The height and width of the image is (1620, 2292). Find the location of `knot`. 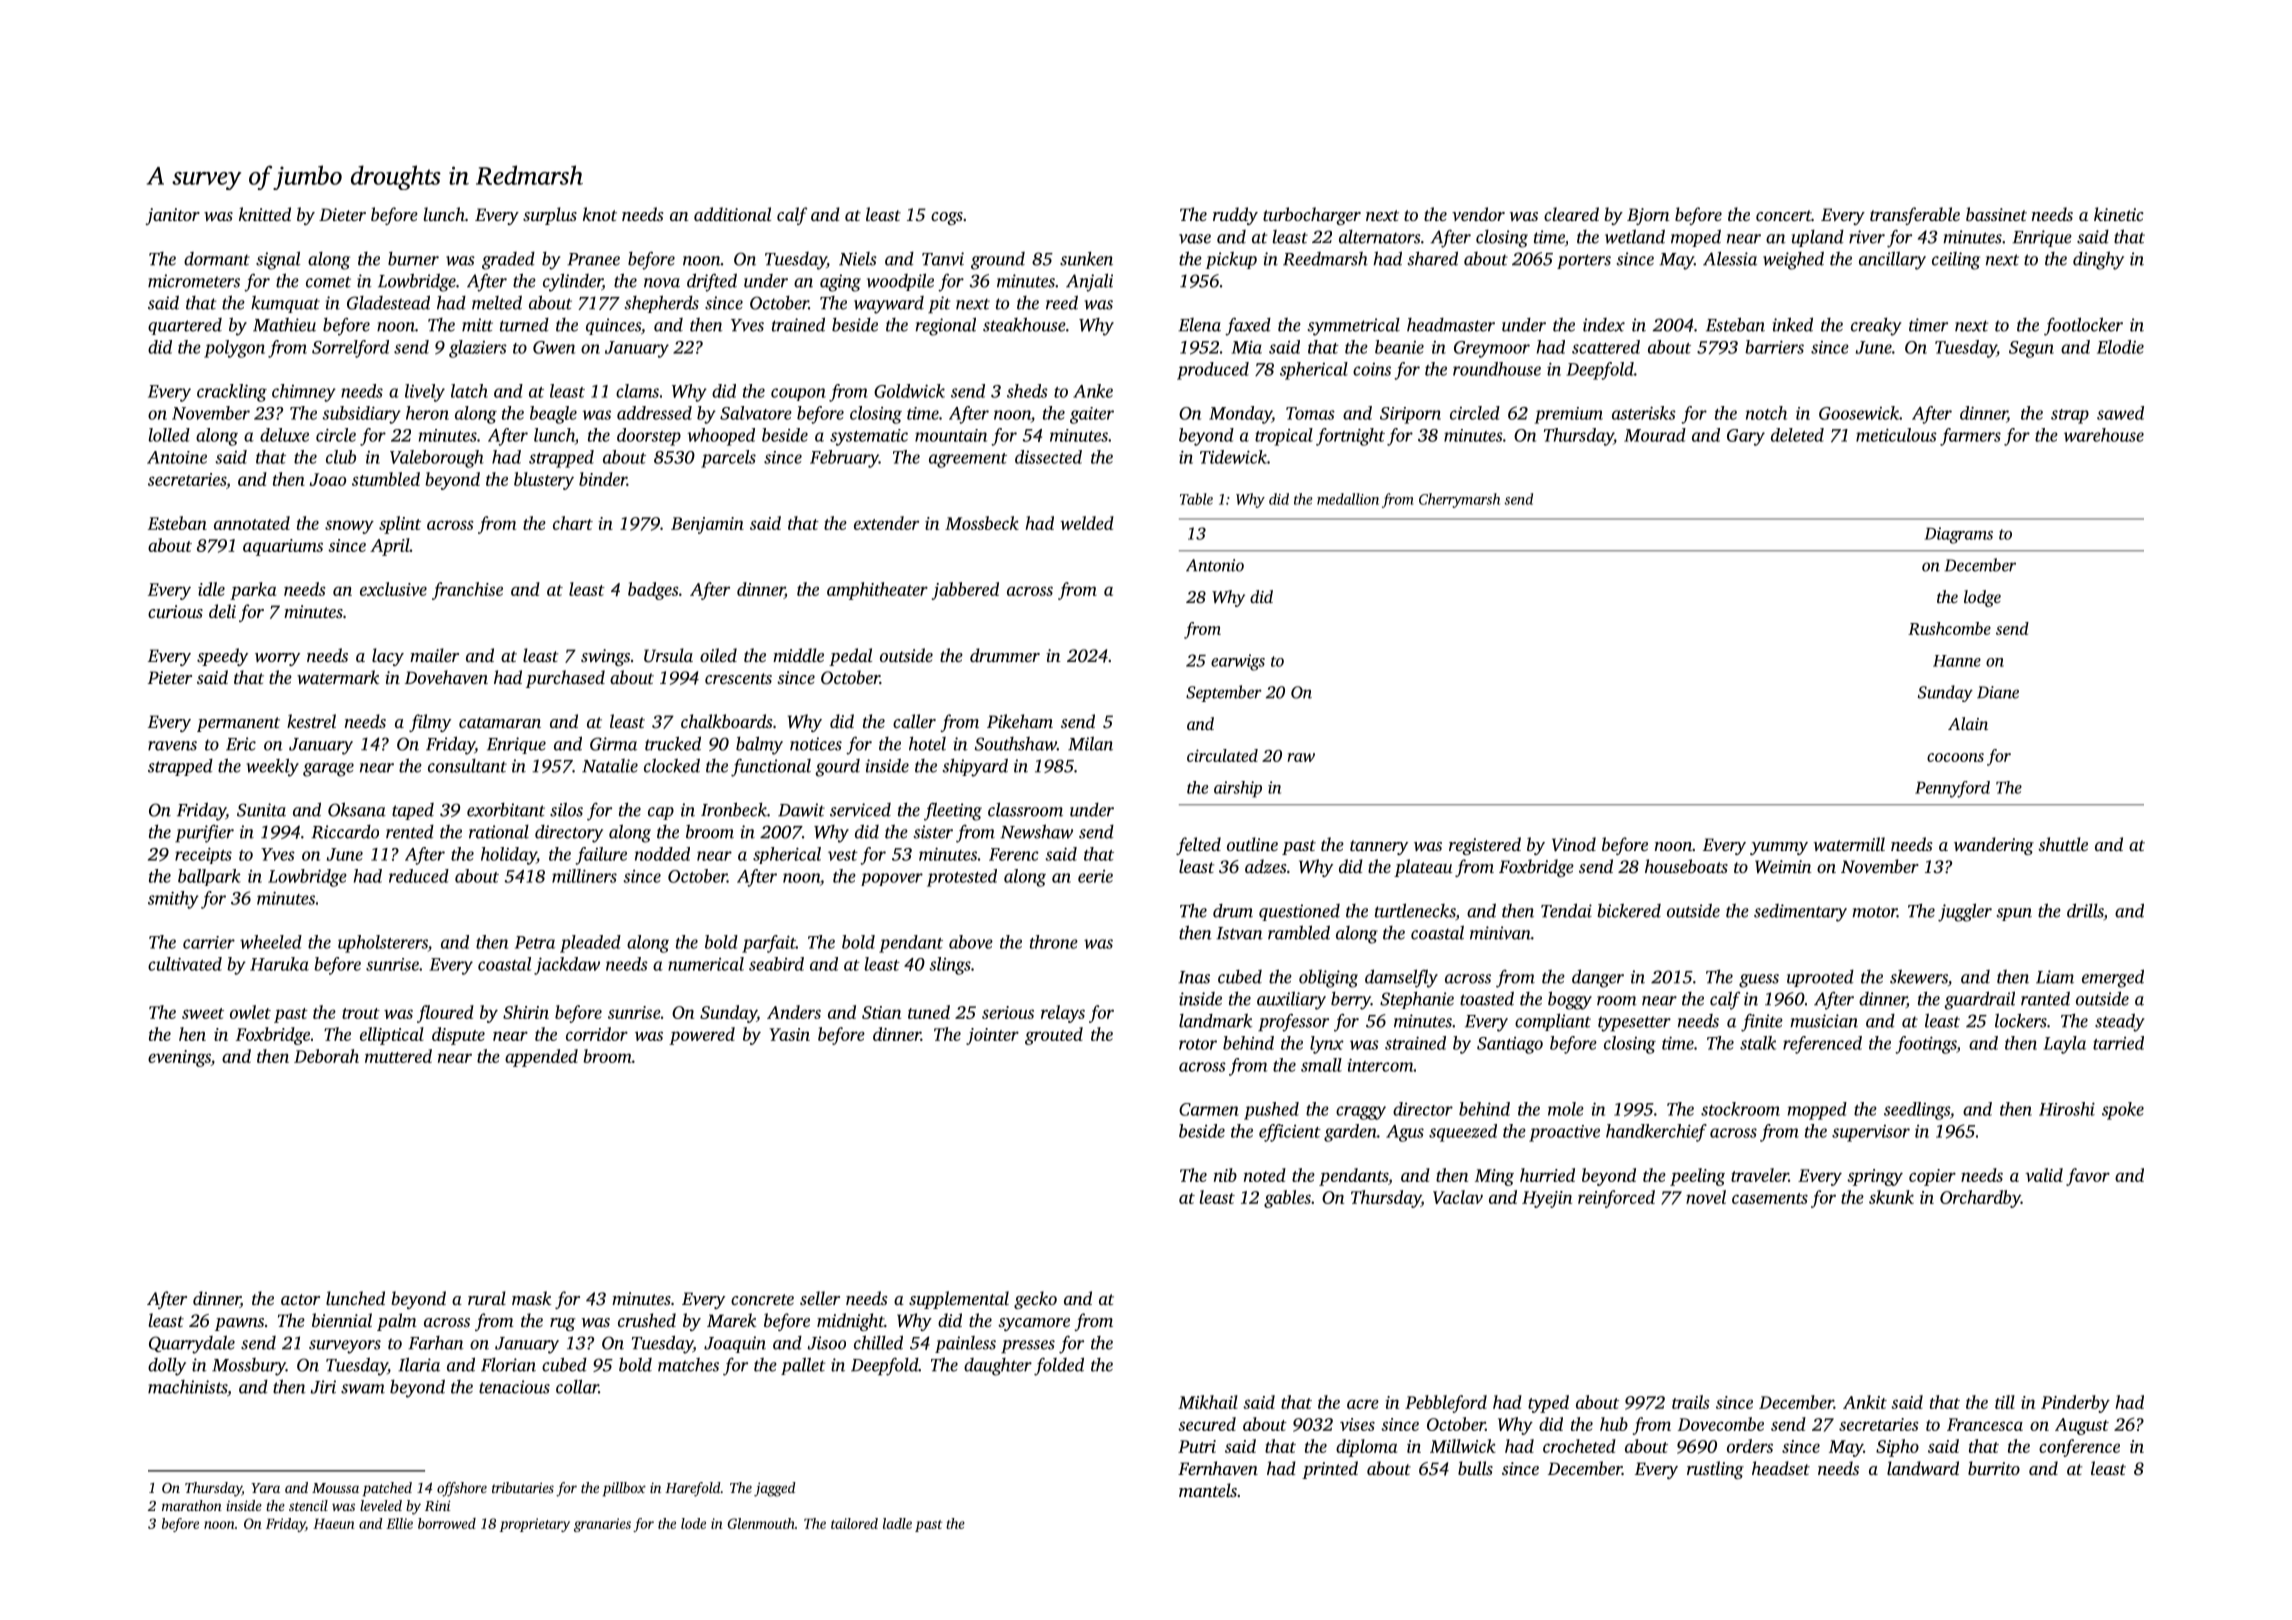

knot is located at coordinates (600, 214).
